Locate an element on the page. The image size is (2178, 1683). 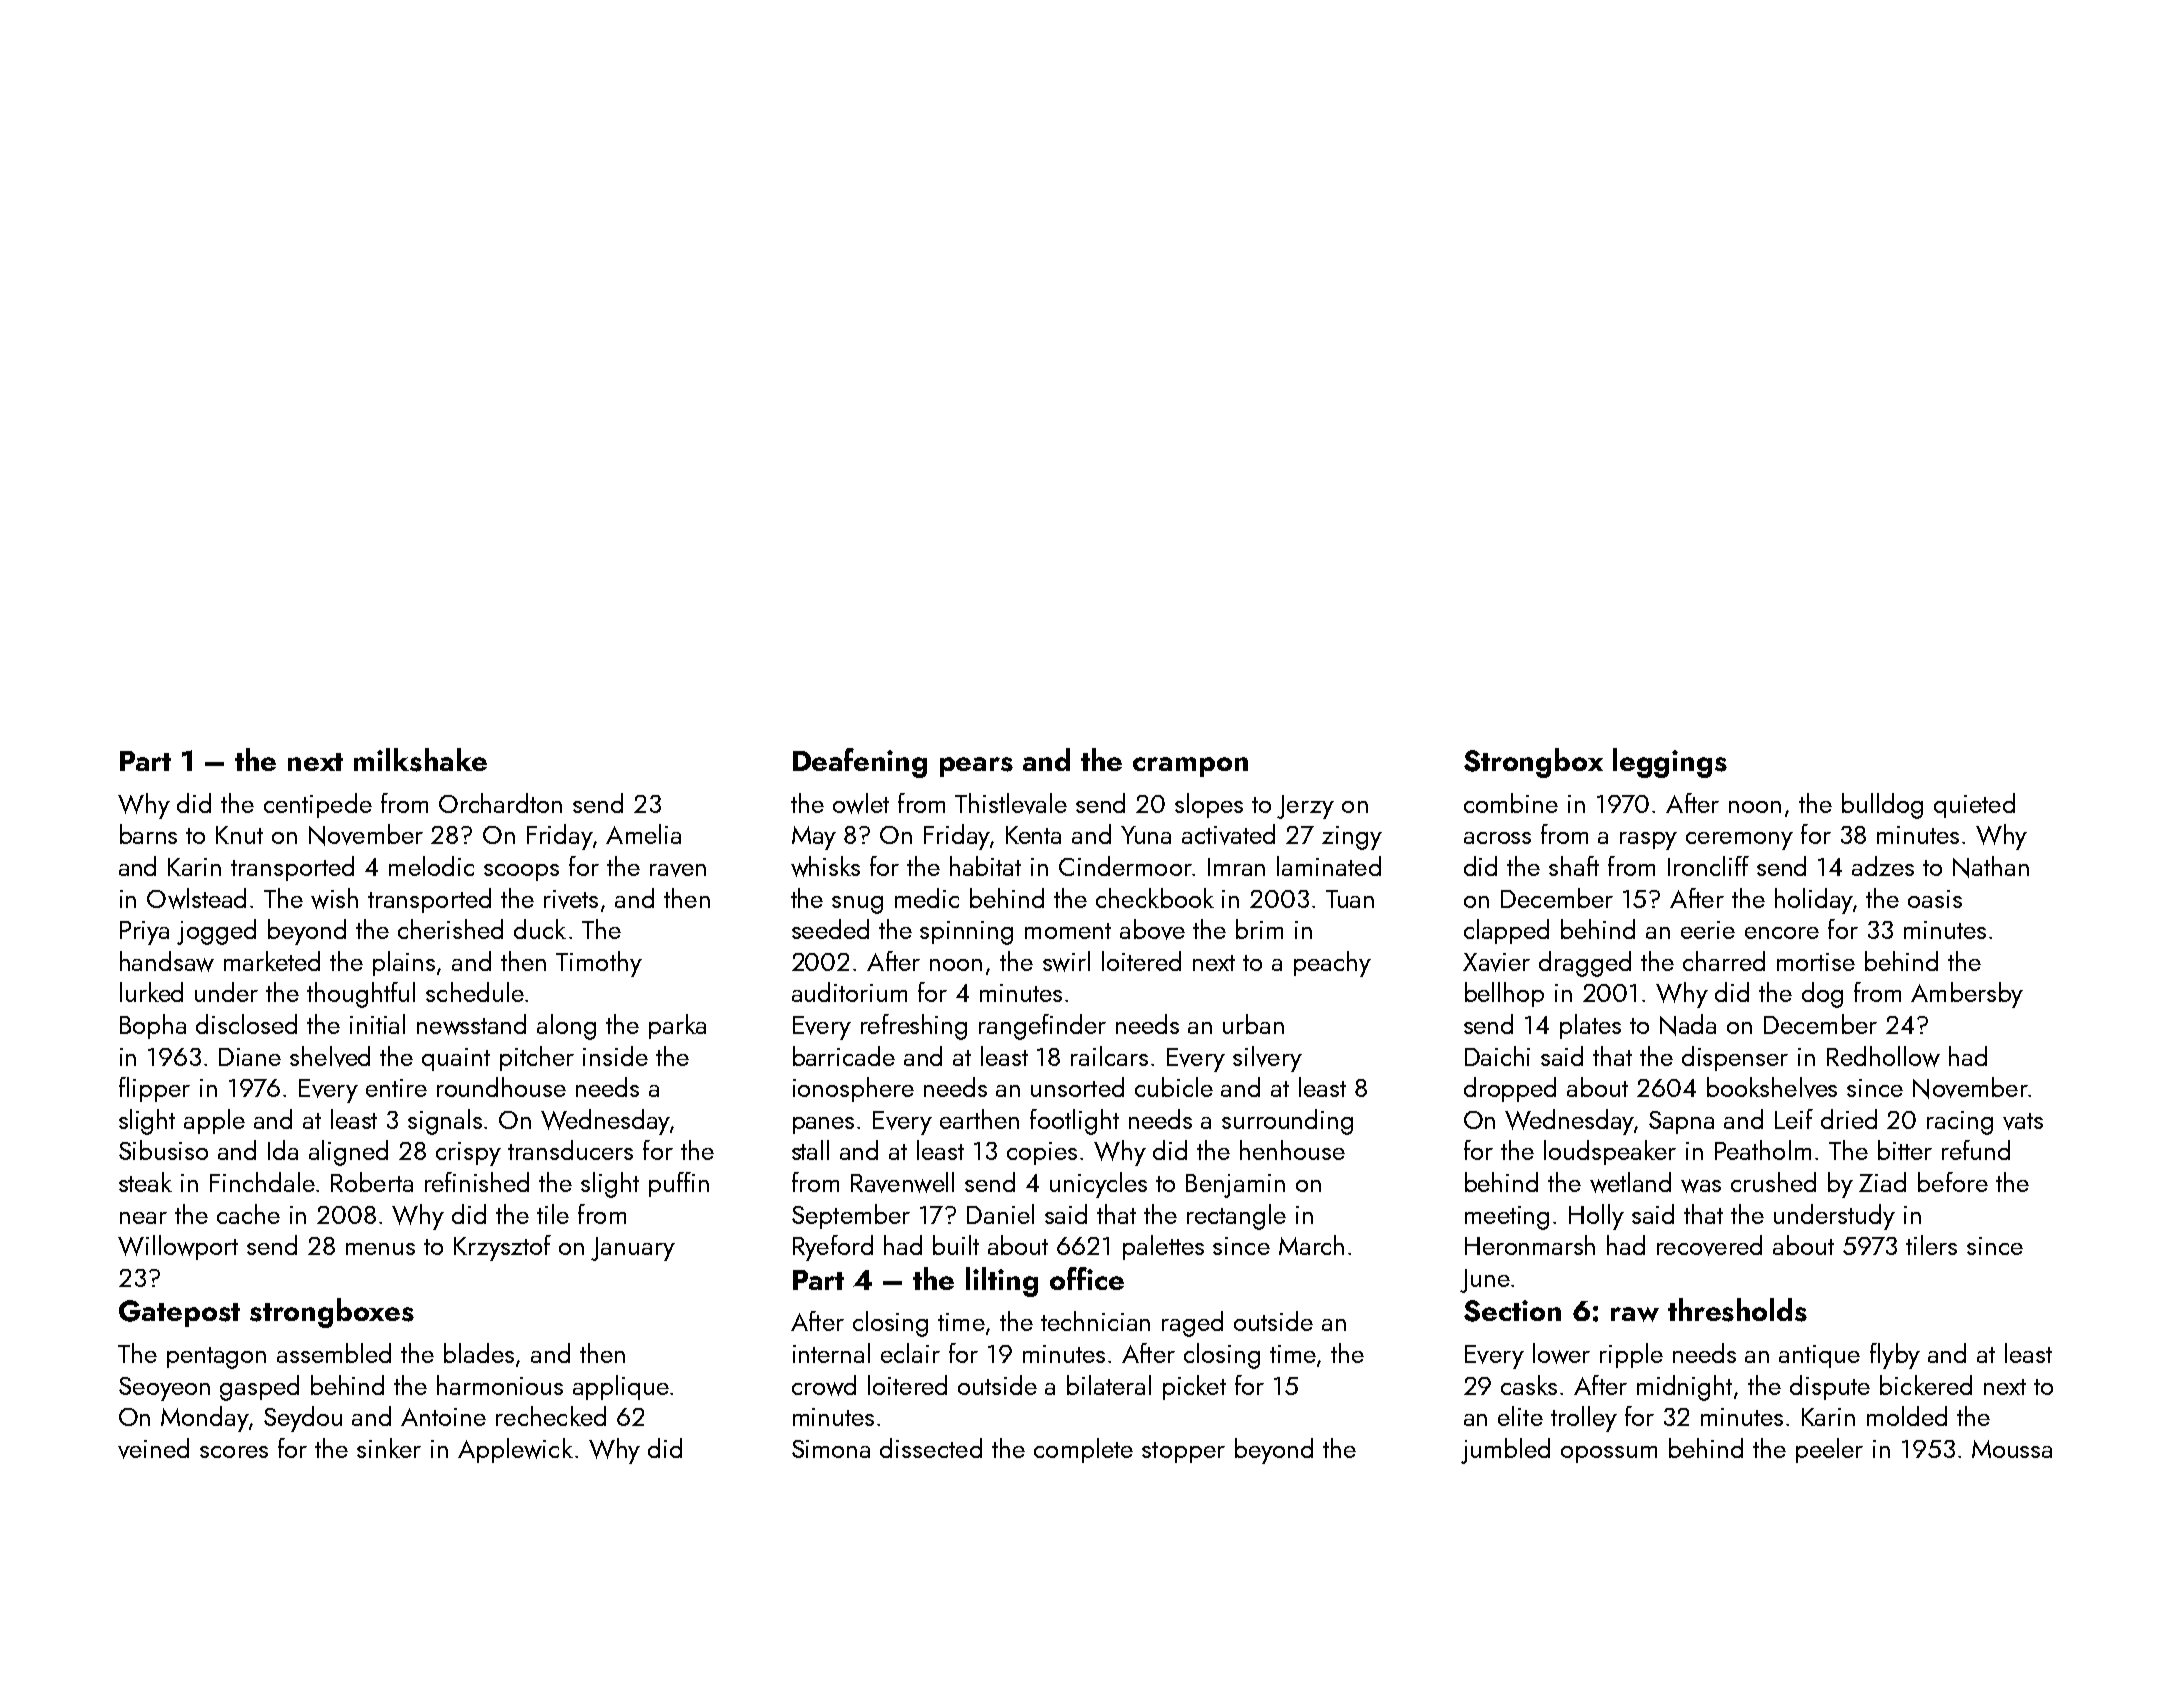
Orchardton is located at coordinates (500, 803).
